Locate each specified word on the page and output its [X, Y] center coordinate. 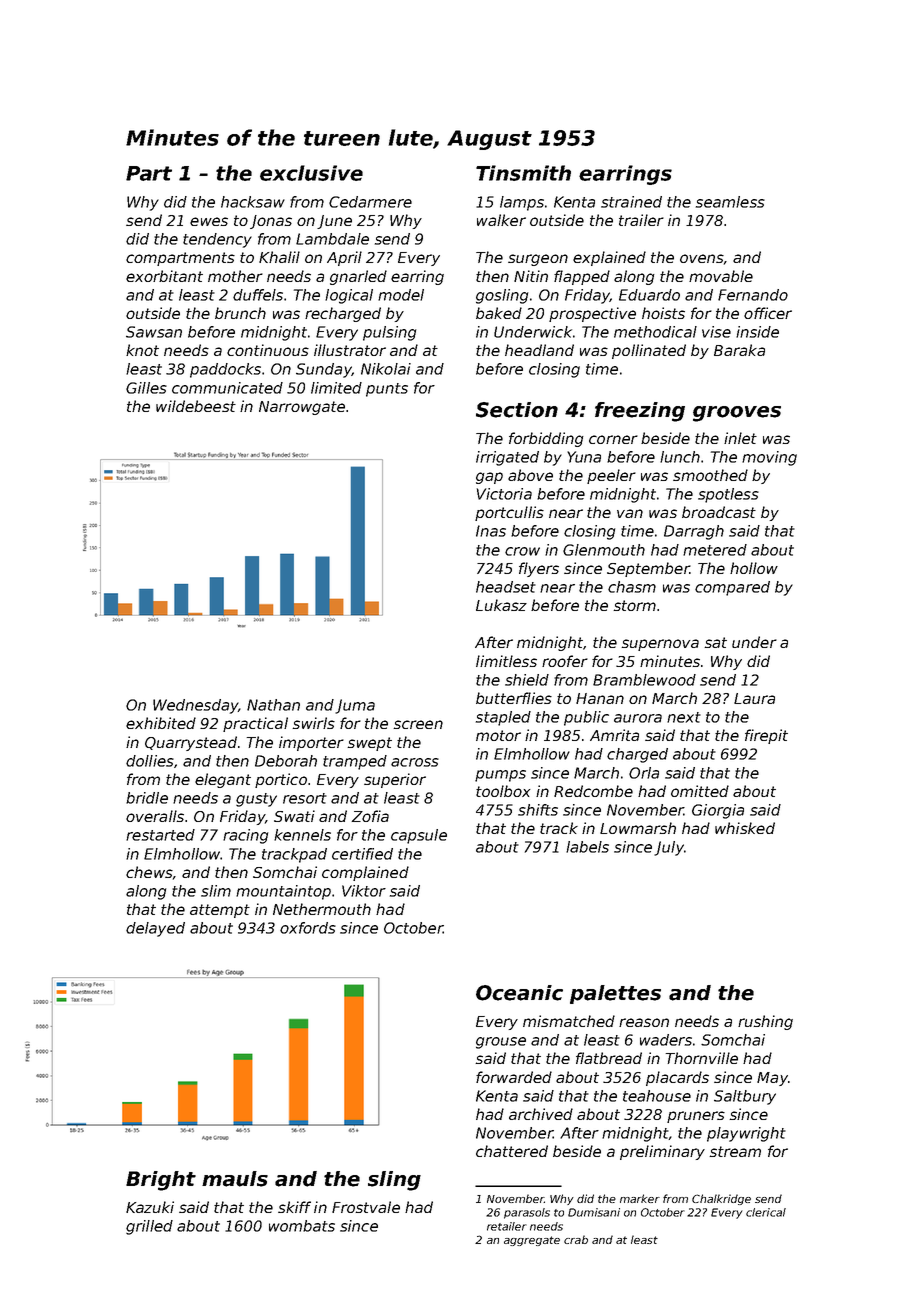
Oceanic [519, 993]
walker [501, 220]
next [684, 717]
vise [716, 332]
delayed [155, 929]
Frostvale [366, 1207]
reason [644, 1022]
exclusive [311, 173]
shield [527, 680]
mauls [235, 1179]
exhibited [161, 723]
